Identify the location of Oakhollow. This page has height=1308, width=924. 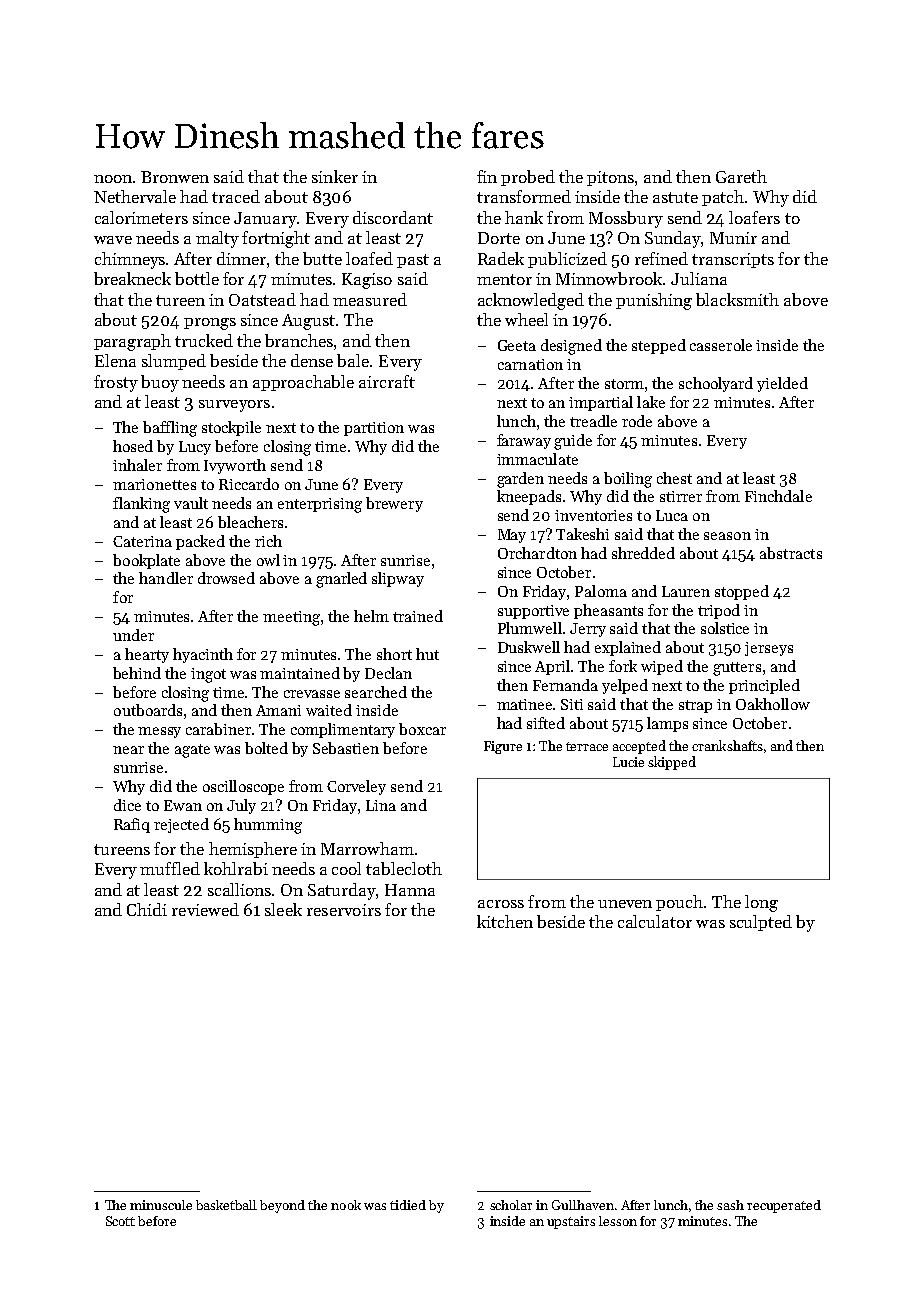
(773, 704).
